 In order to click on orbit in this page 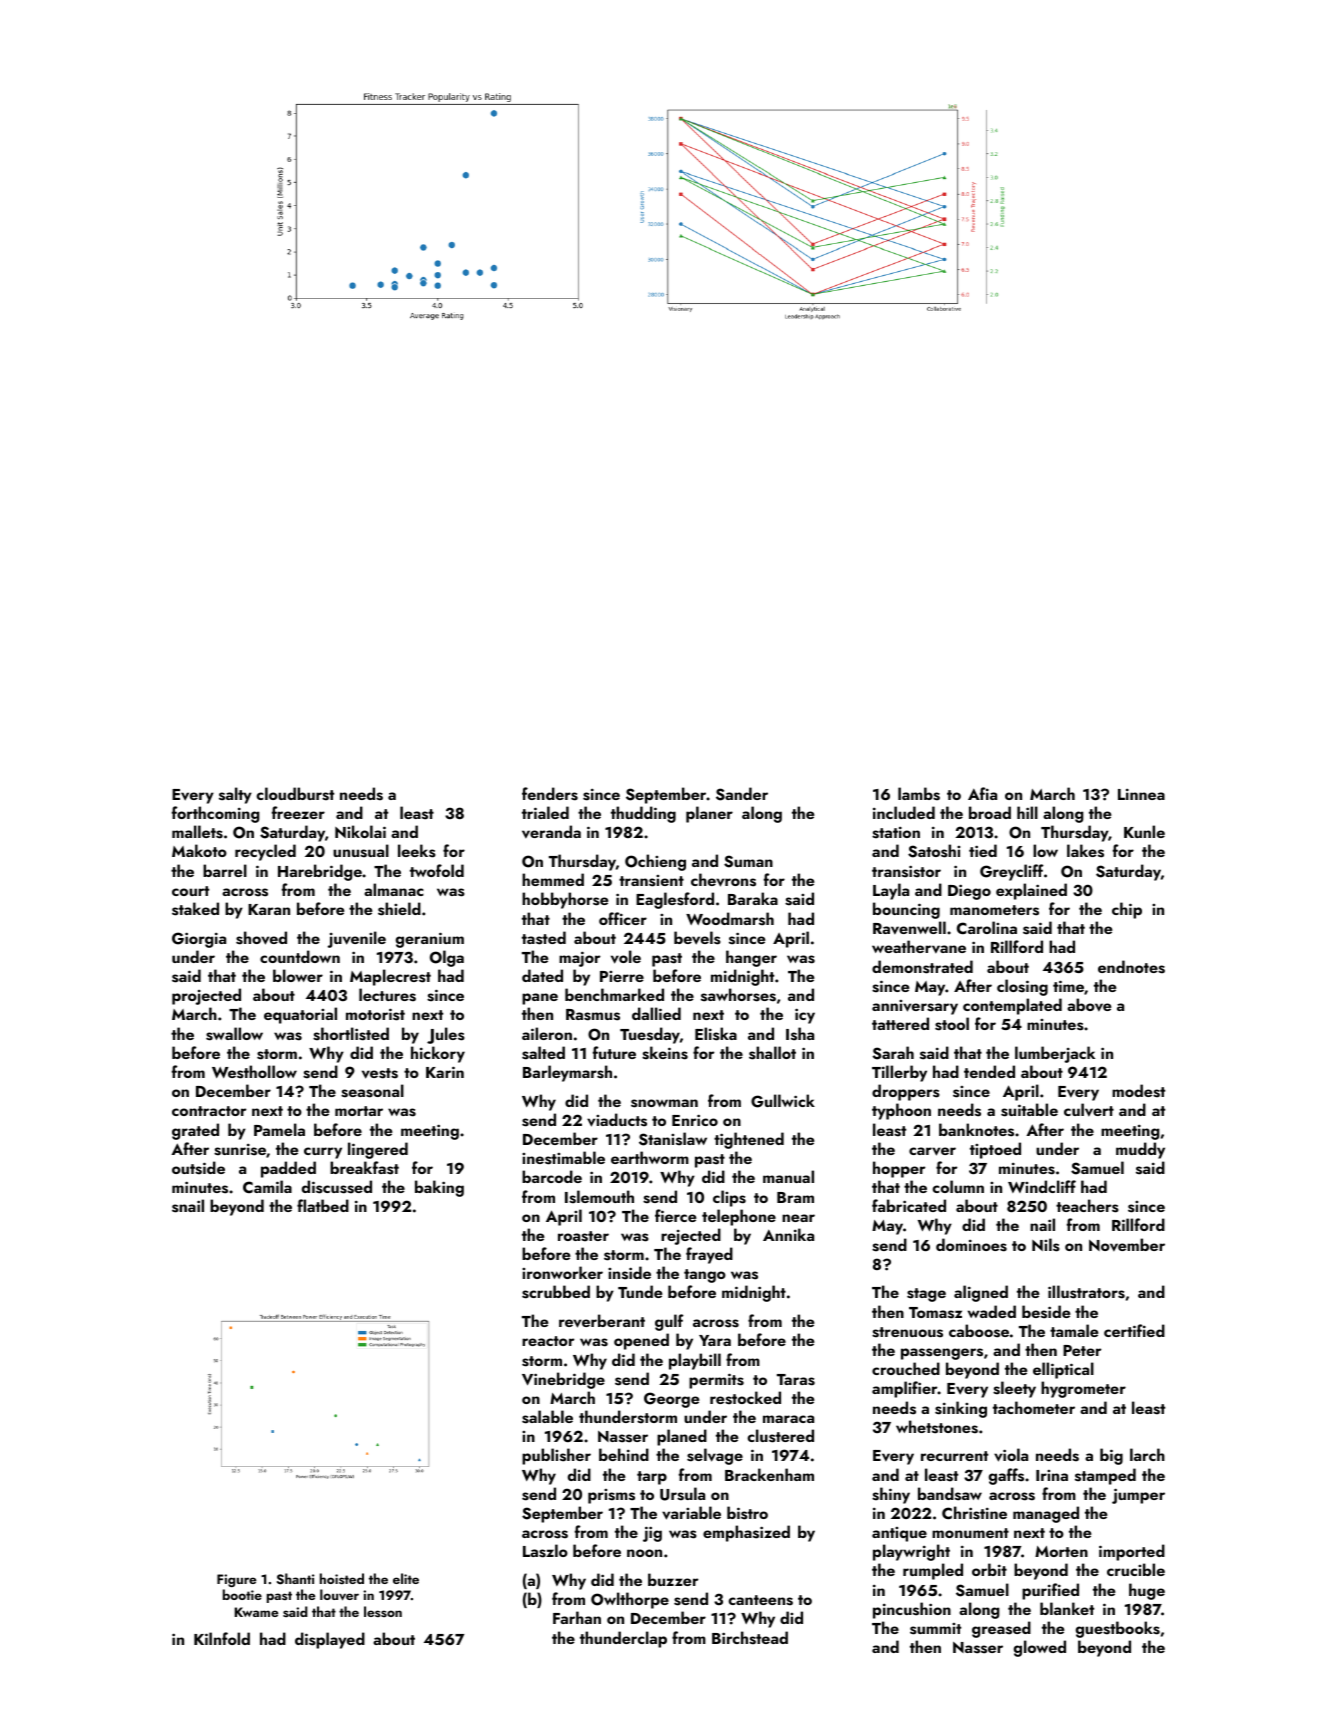, I will do `click(989, 1569)`.
